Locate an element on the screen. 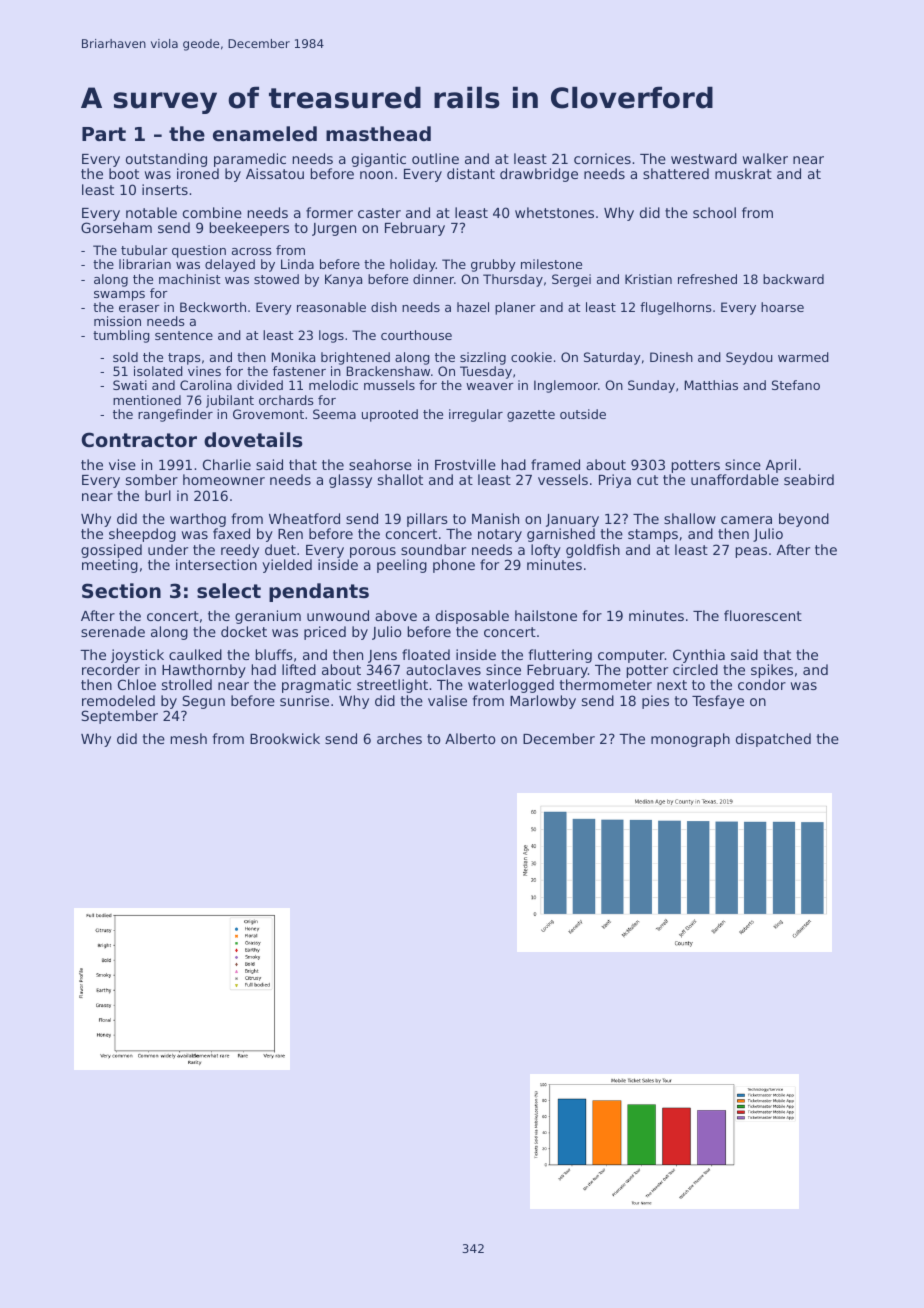 This screenshot has height=1308, width=924. masthead is located at coordinates (378, 133).
